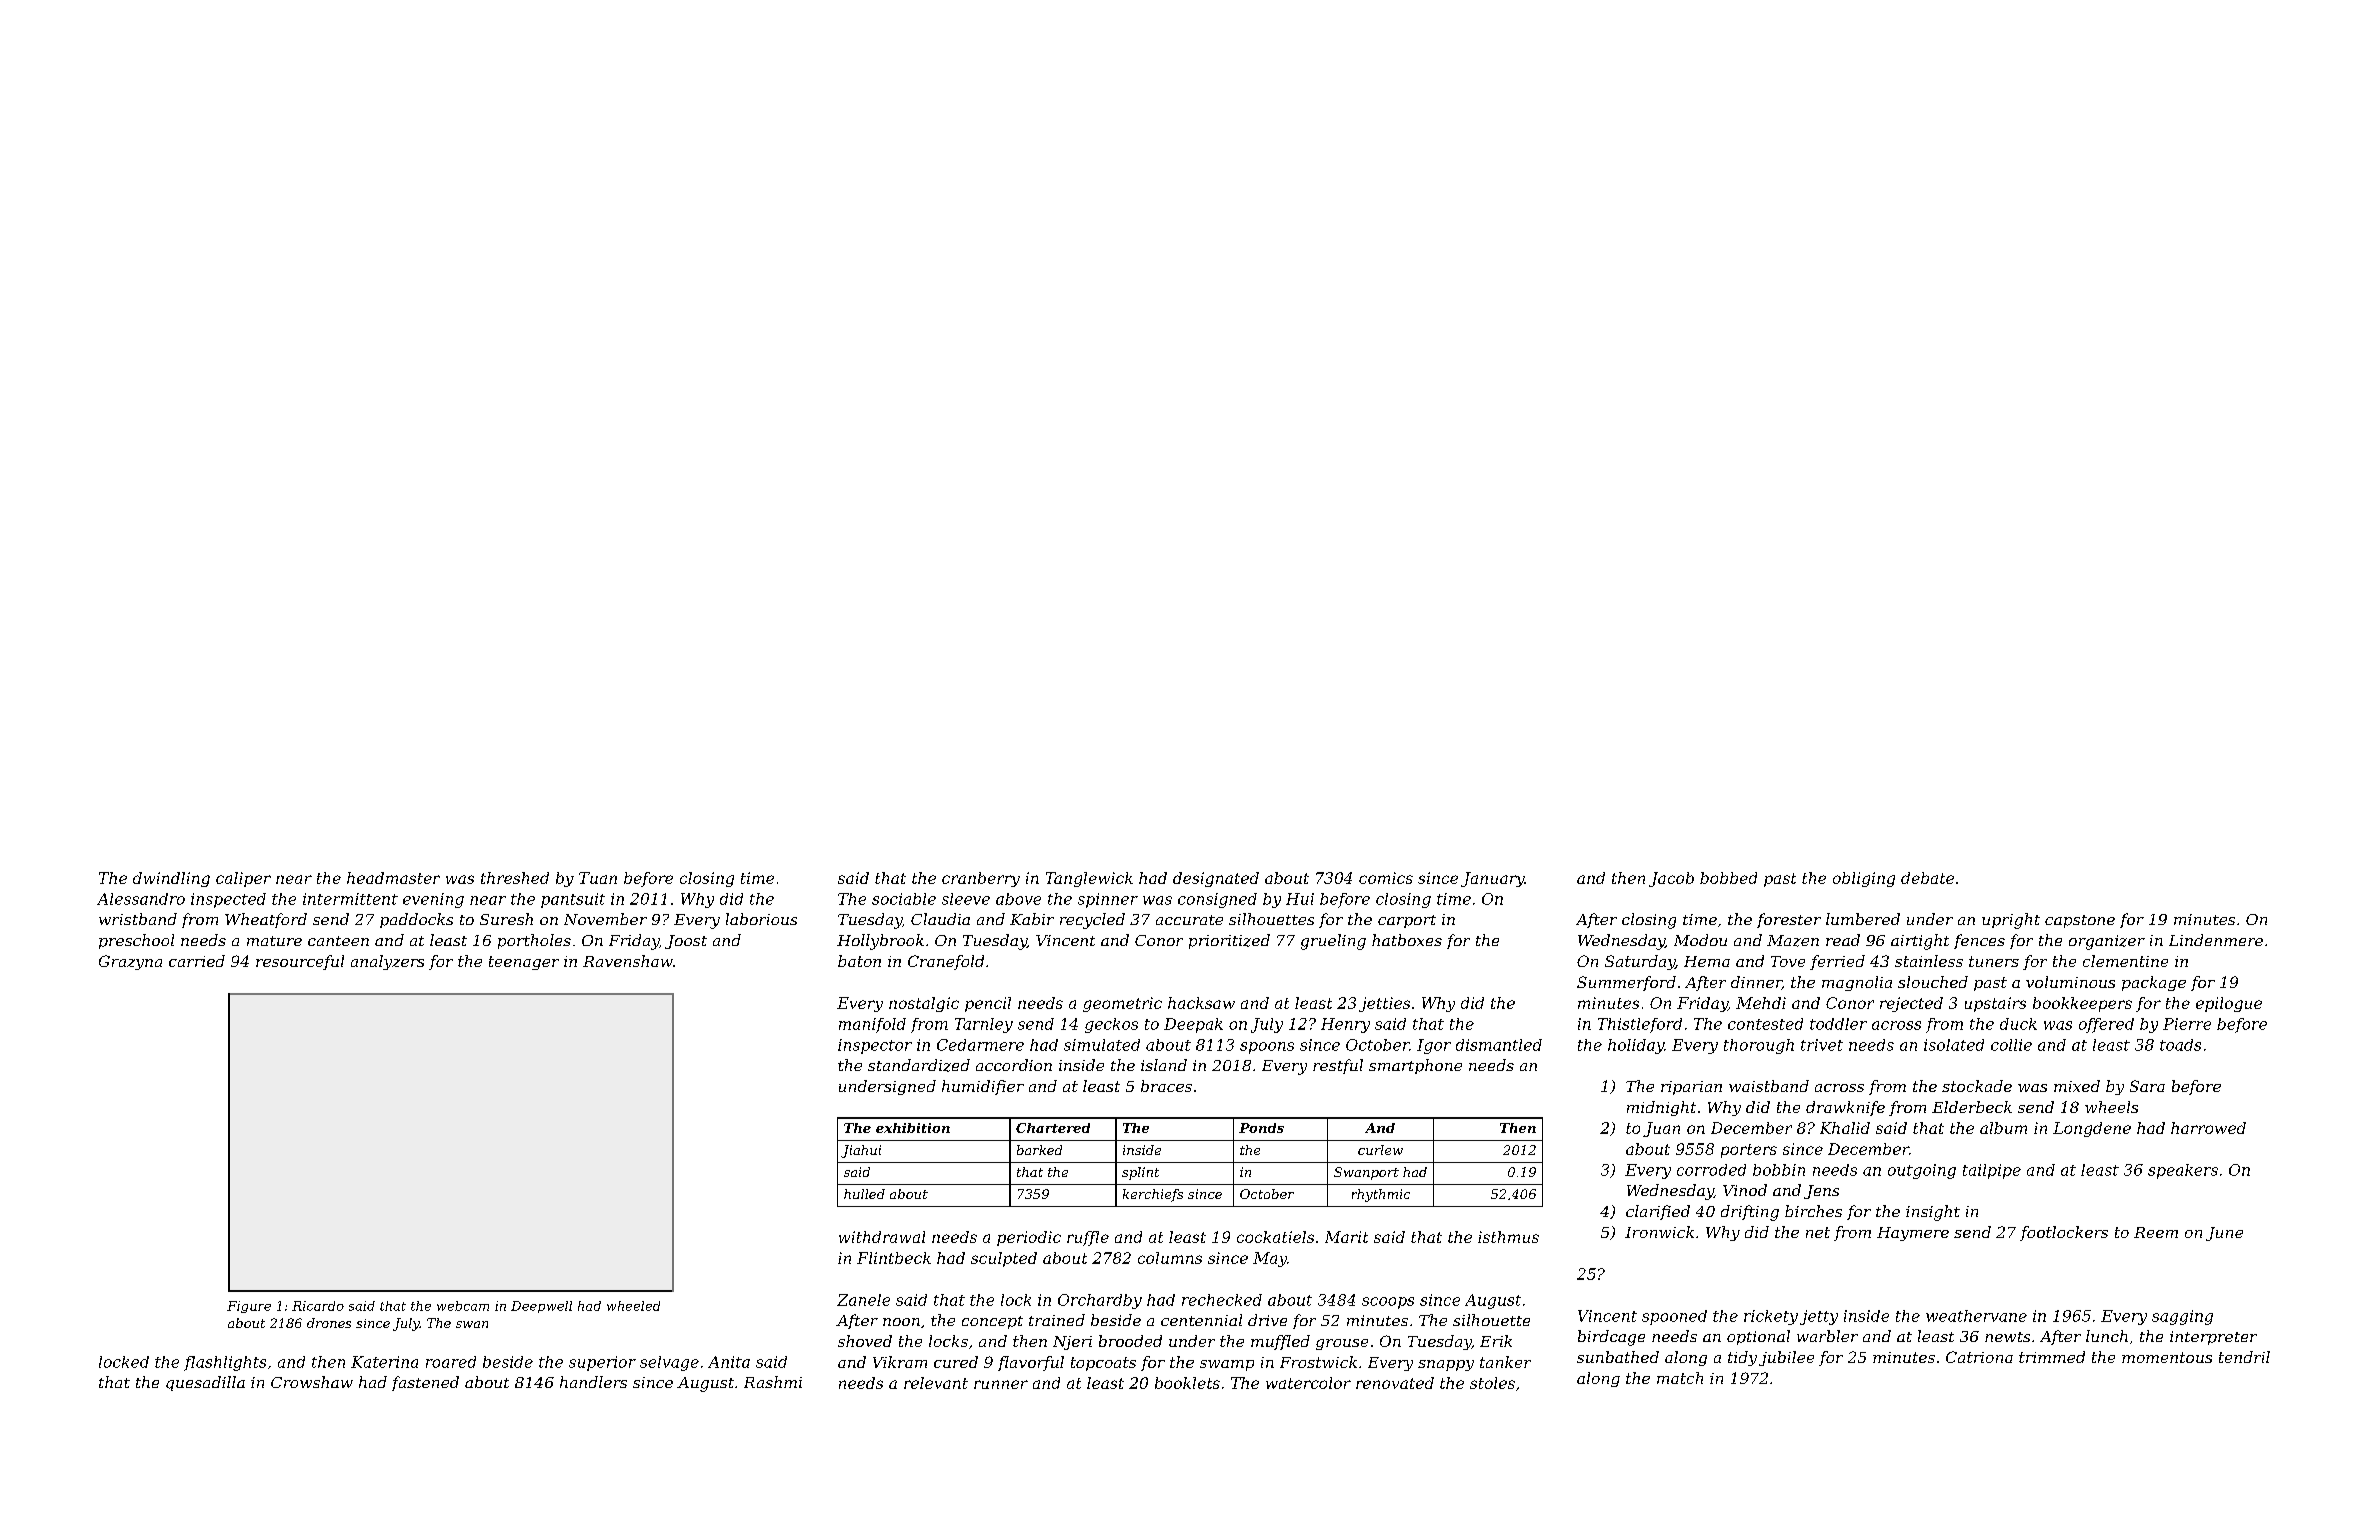  Describe the element at coordinates (1680, 1378) in the screenshot. I see `match` at that location.
